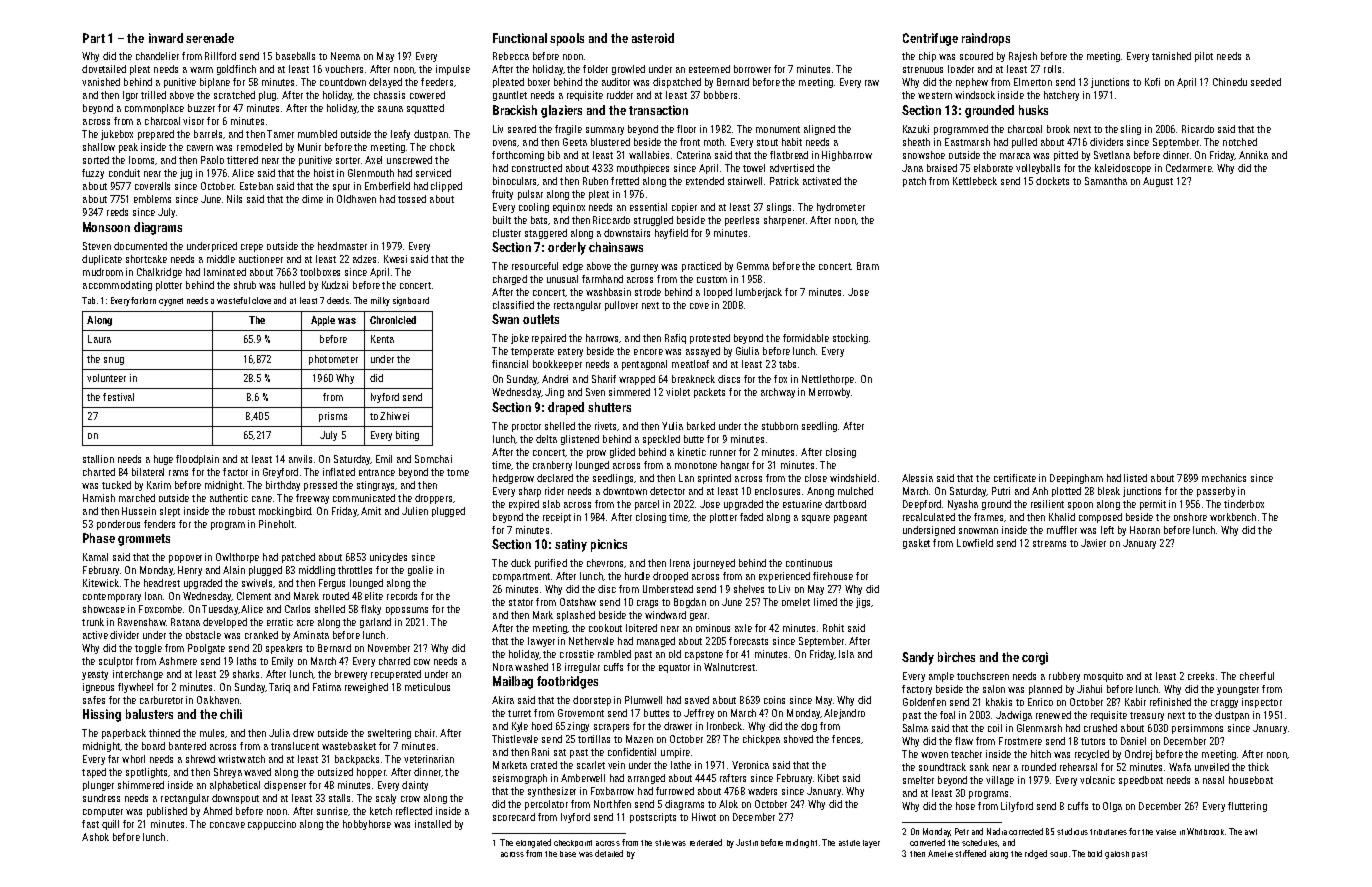 Image resolution: width=1372 pixels, height=887 pixels. Describe the element at coordinates (850, 339) in the screenshot. I see `stocking` at that location.
